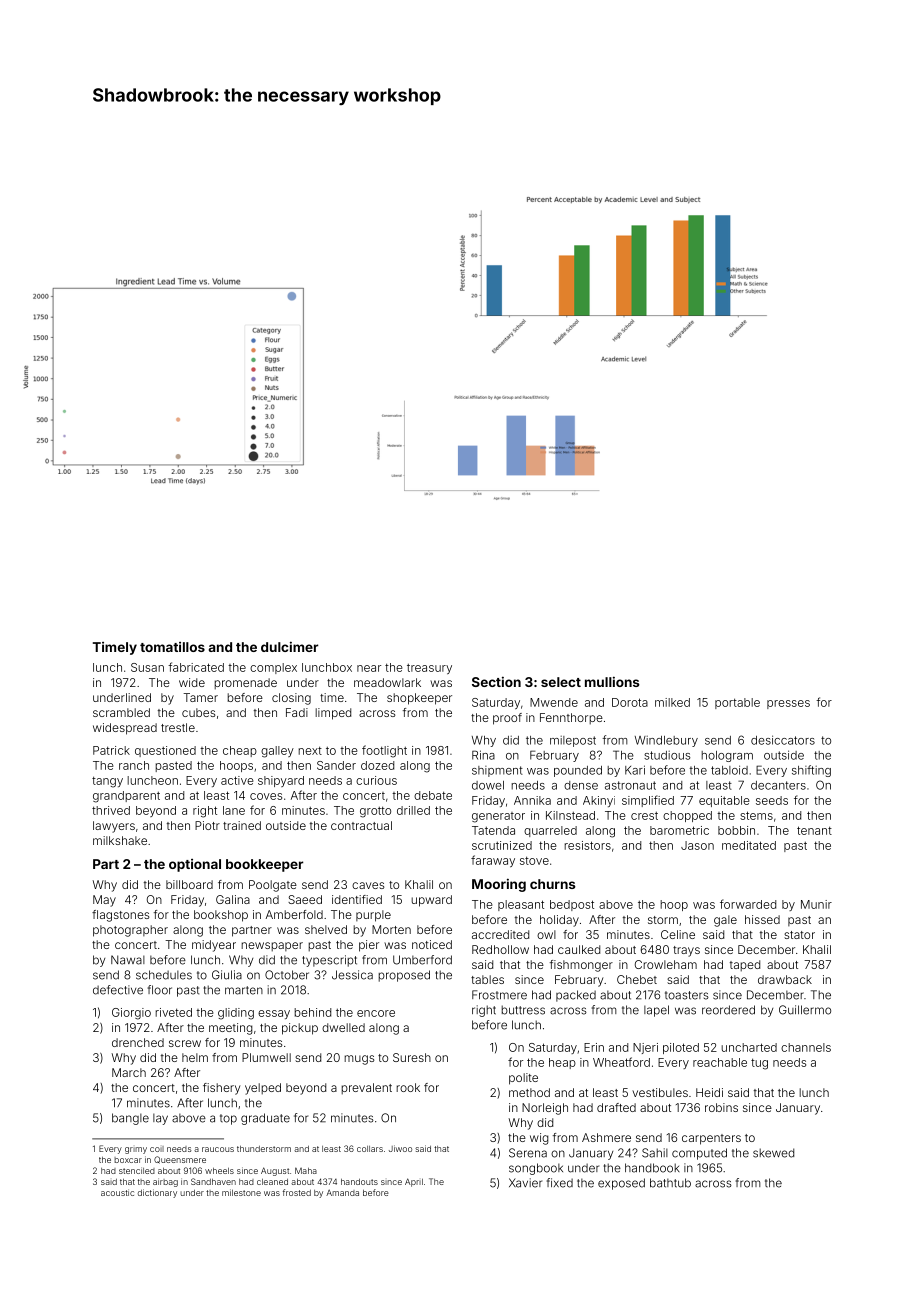 This document has width=924, height=1308. Describe the element at coordinates (579, 949) in the document. I see `caulked` at that location.
